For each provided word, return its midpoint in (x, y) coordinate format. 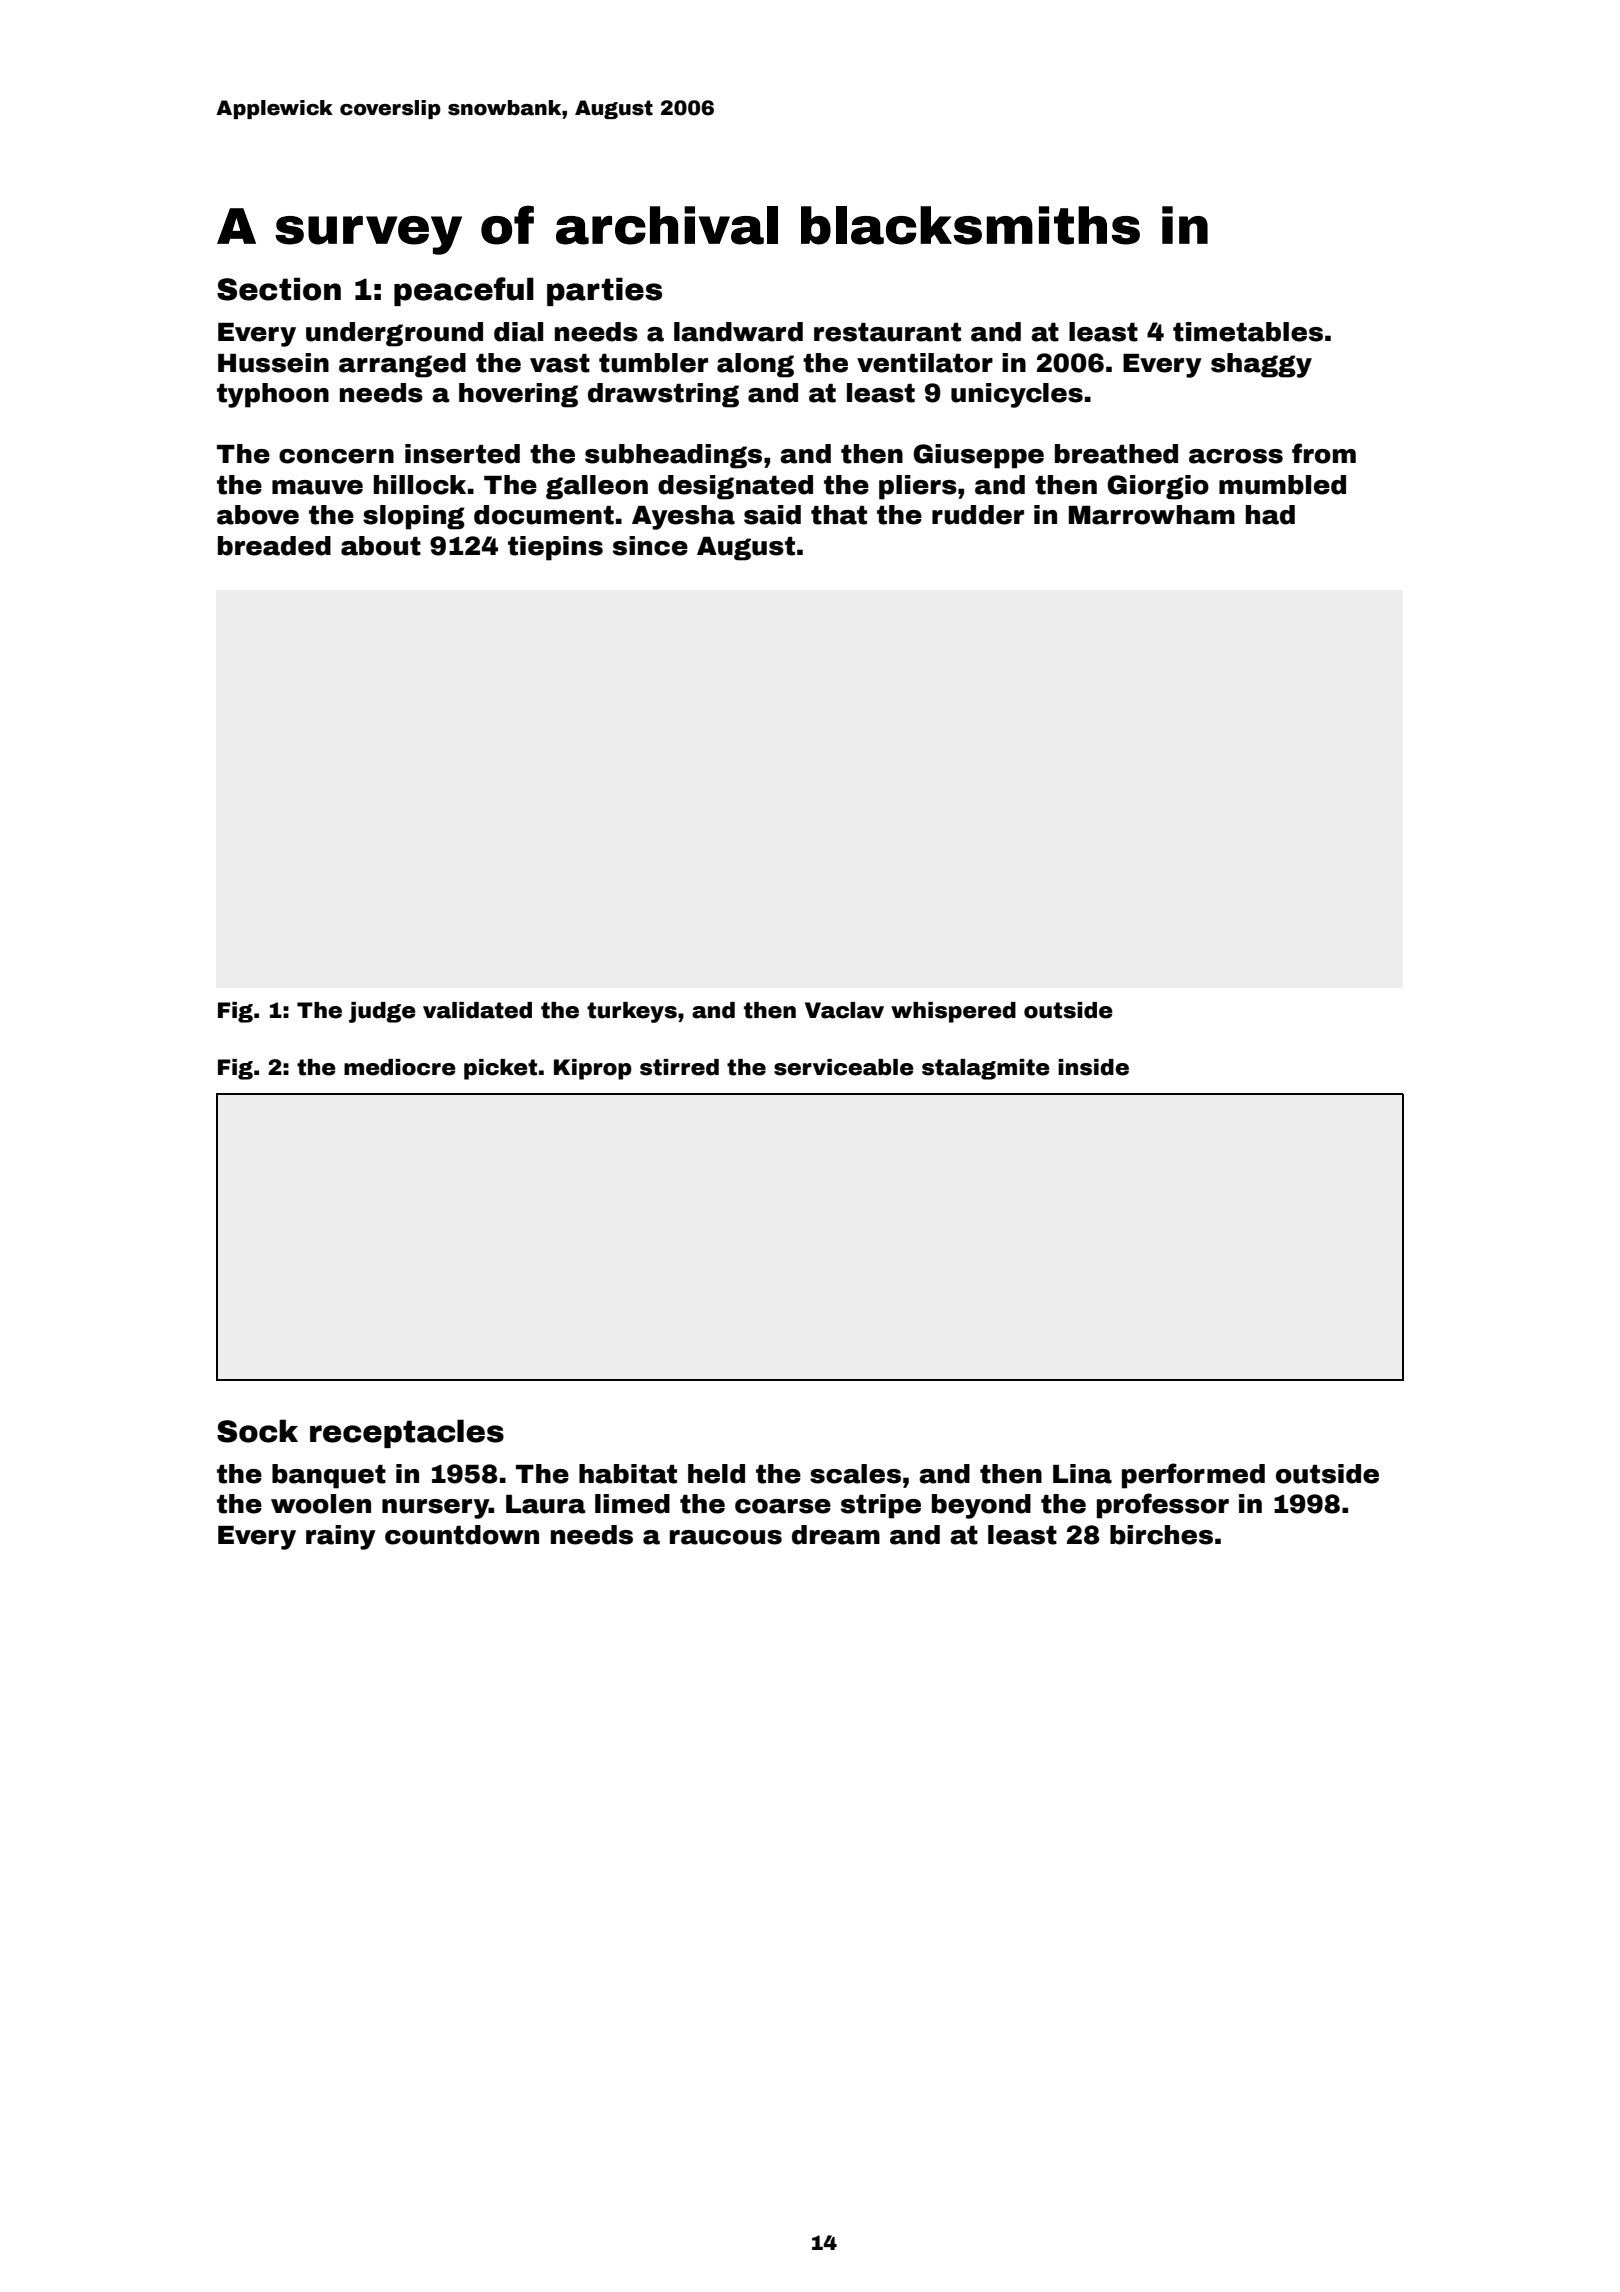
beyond (981, 1506)
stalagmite (986, 1069)
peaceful (464, 291)
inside (1093, 1067)
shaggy (1261, 365)
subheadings (673, 456)
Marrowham (1152, 515)
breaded (274, 546)
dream (836, 1535)
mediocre (400, 1067)
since (650, 546)
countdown (462, 1535)
